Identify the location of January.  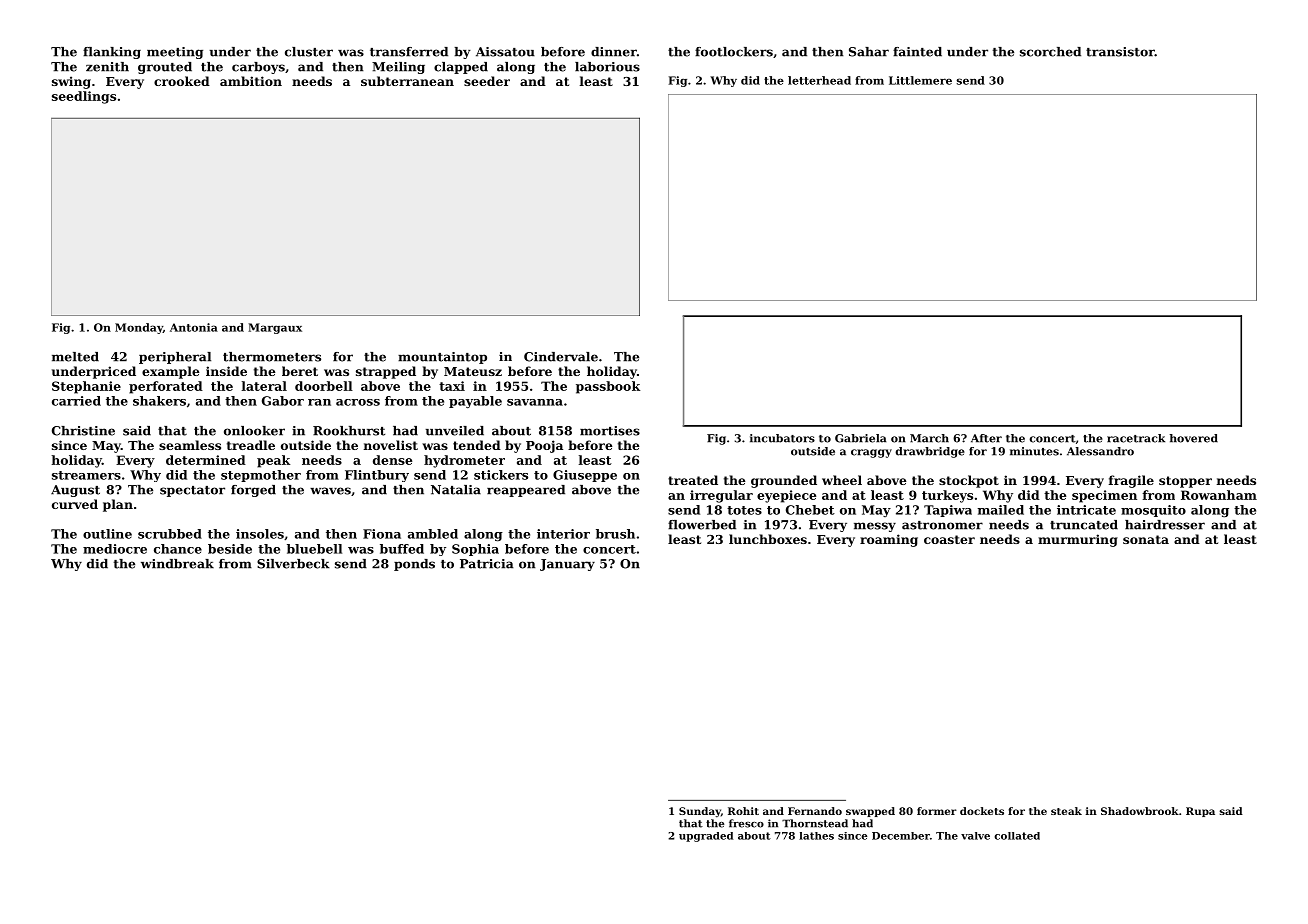
(567, 565).
